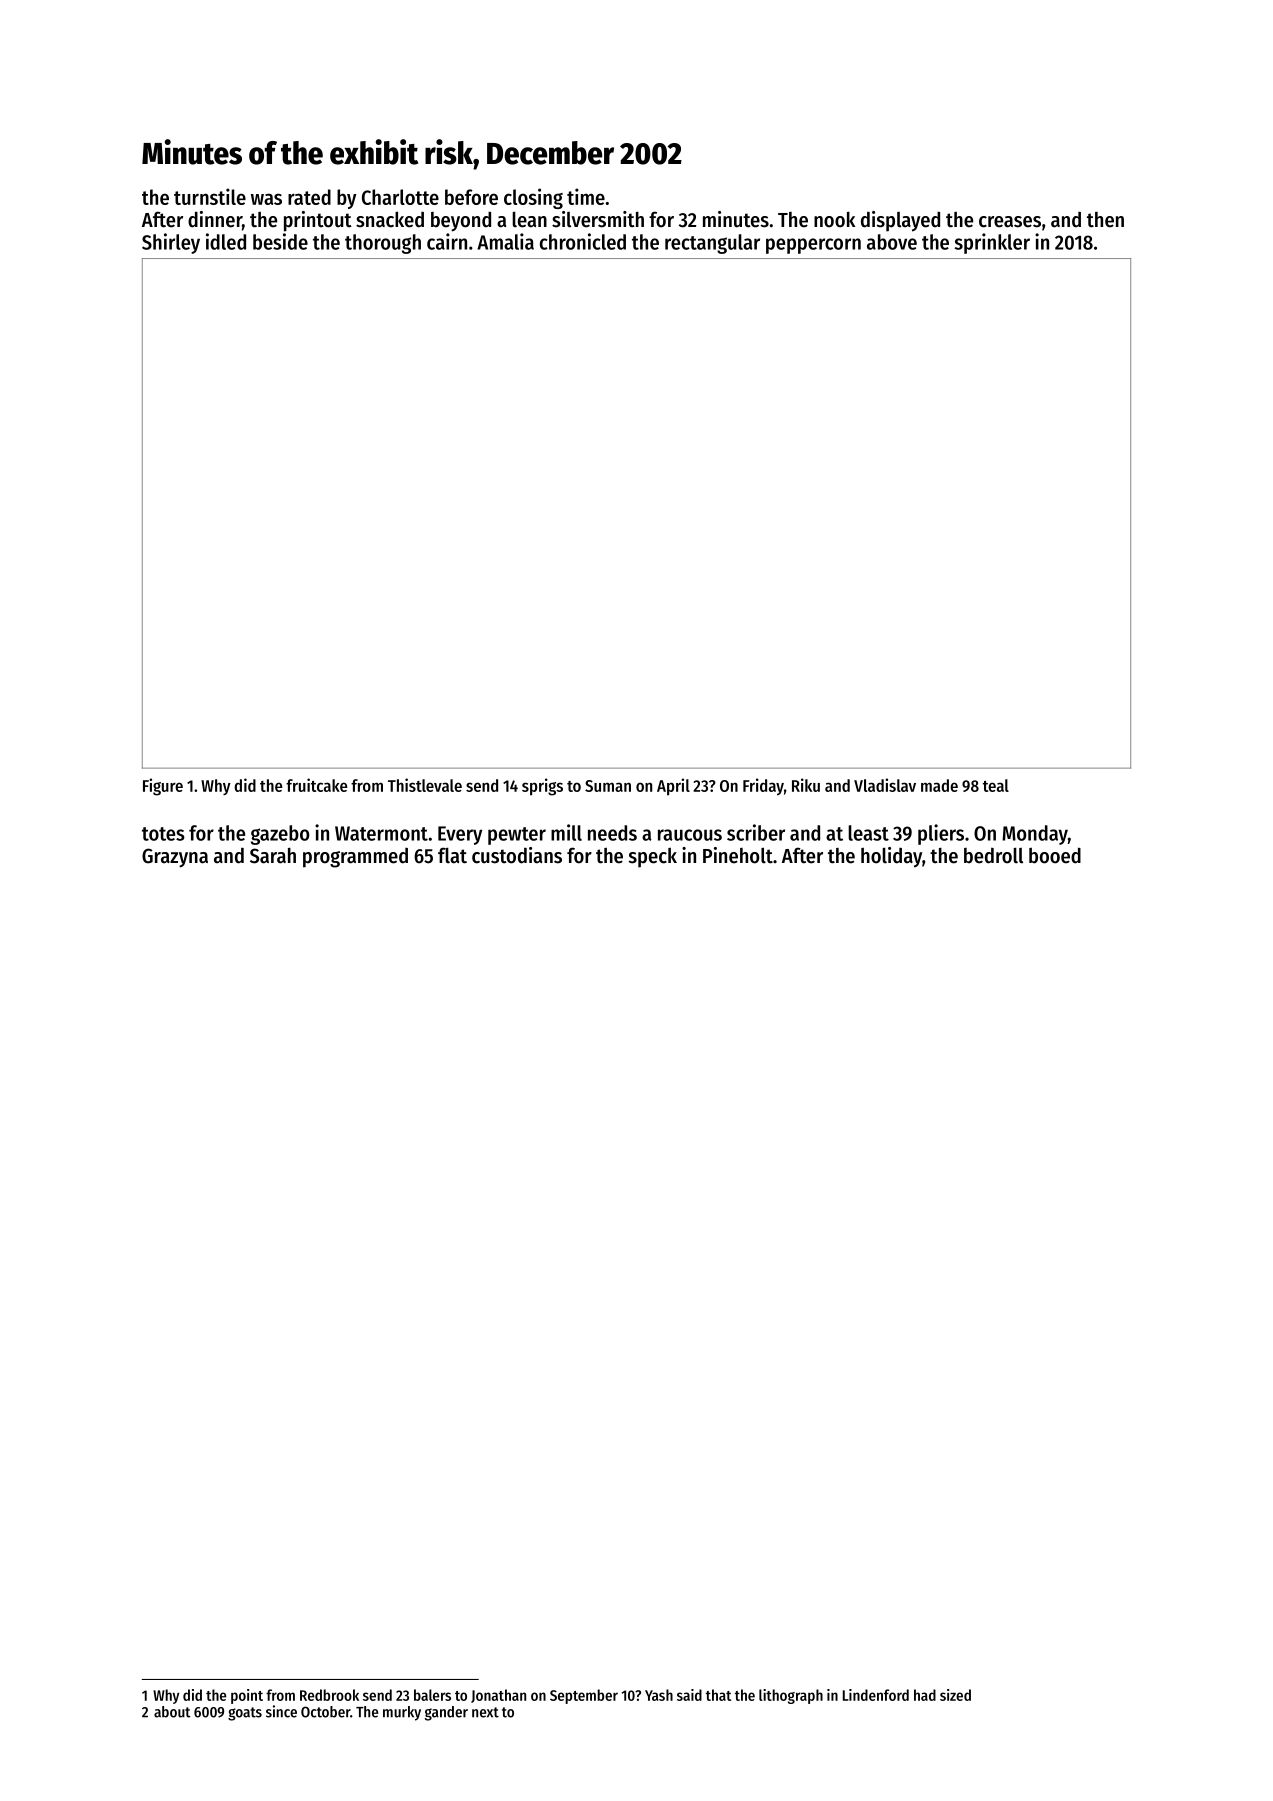  What do you see at coordinates (517, 855) in the image?
I see `custodians` at bounding box center [517, 855].
